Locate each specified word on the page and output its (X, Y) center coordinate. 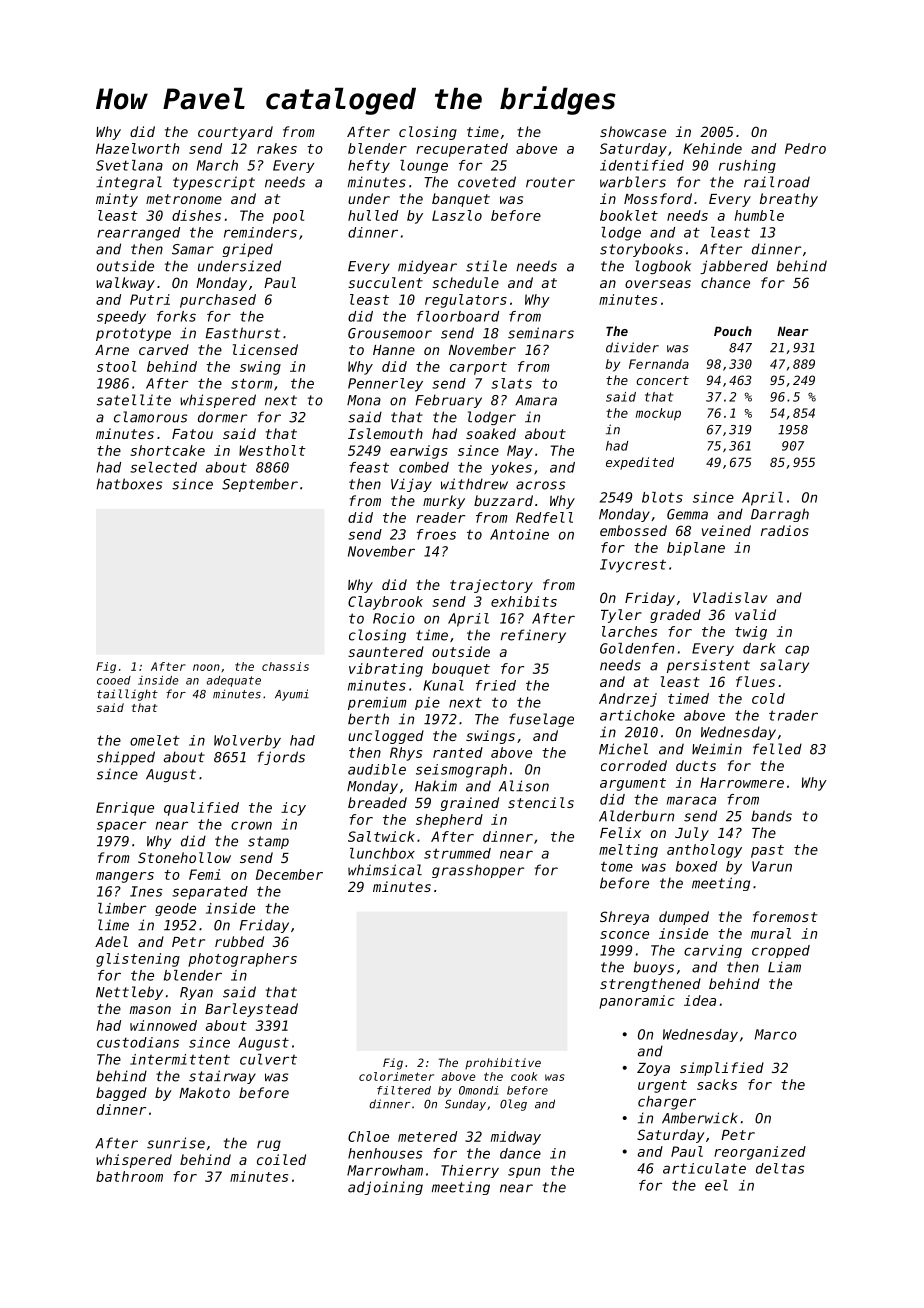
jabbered (734, 267)
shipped (126, 758)
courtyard (235, 133)
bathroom (129, 1176)
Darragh (780, 515)
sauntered (386, 651)
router (550, 182)
